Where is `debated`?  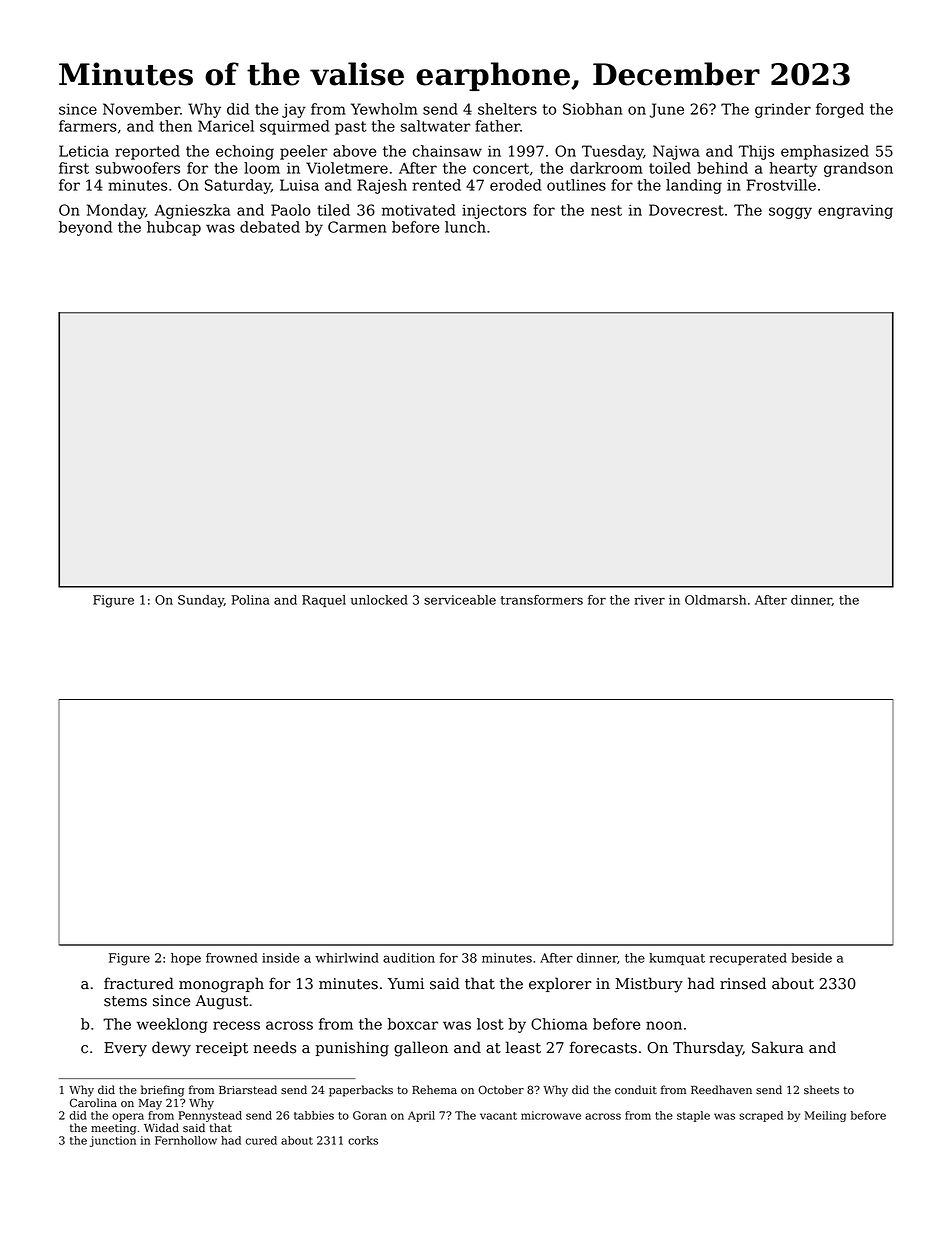 debated is located at coordinates (270, 227).
